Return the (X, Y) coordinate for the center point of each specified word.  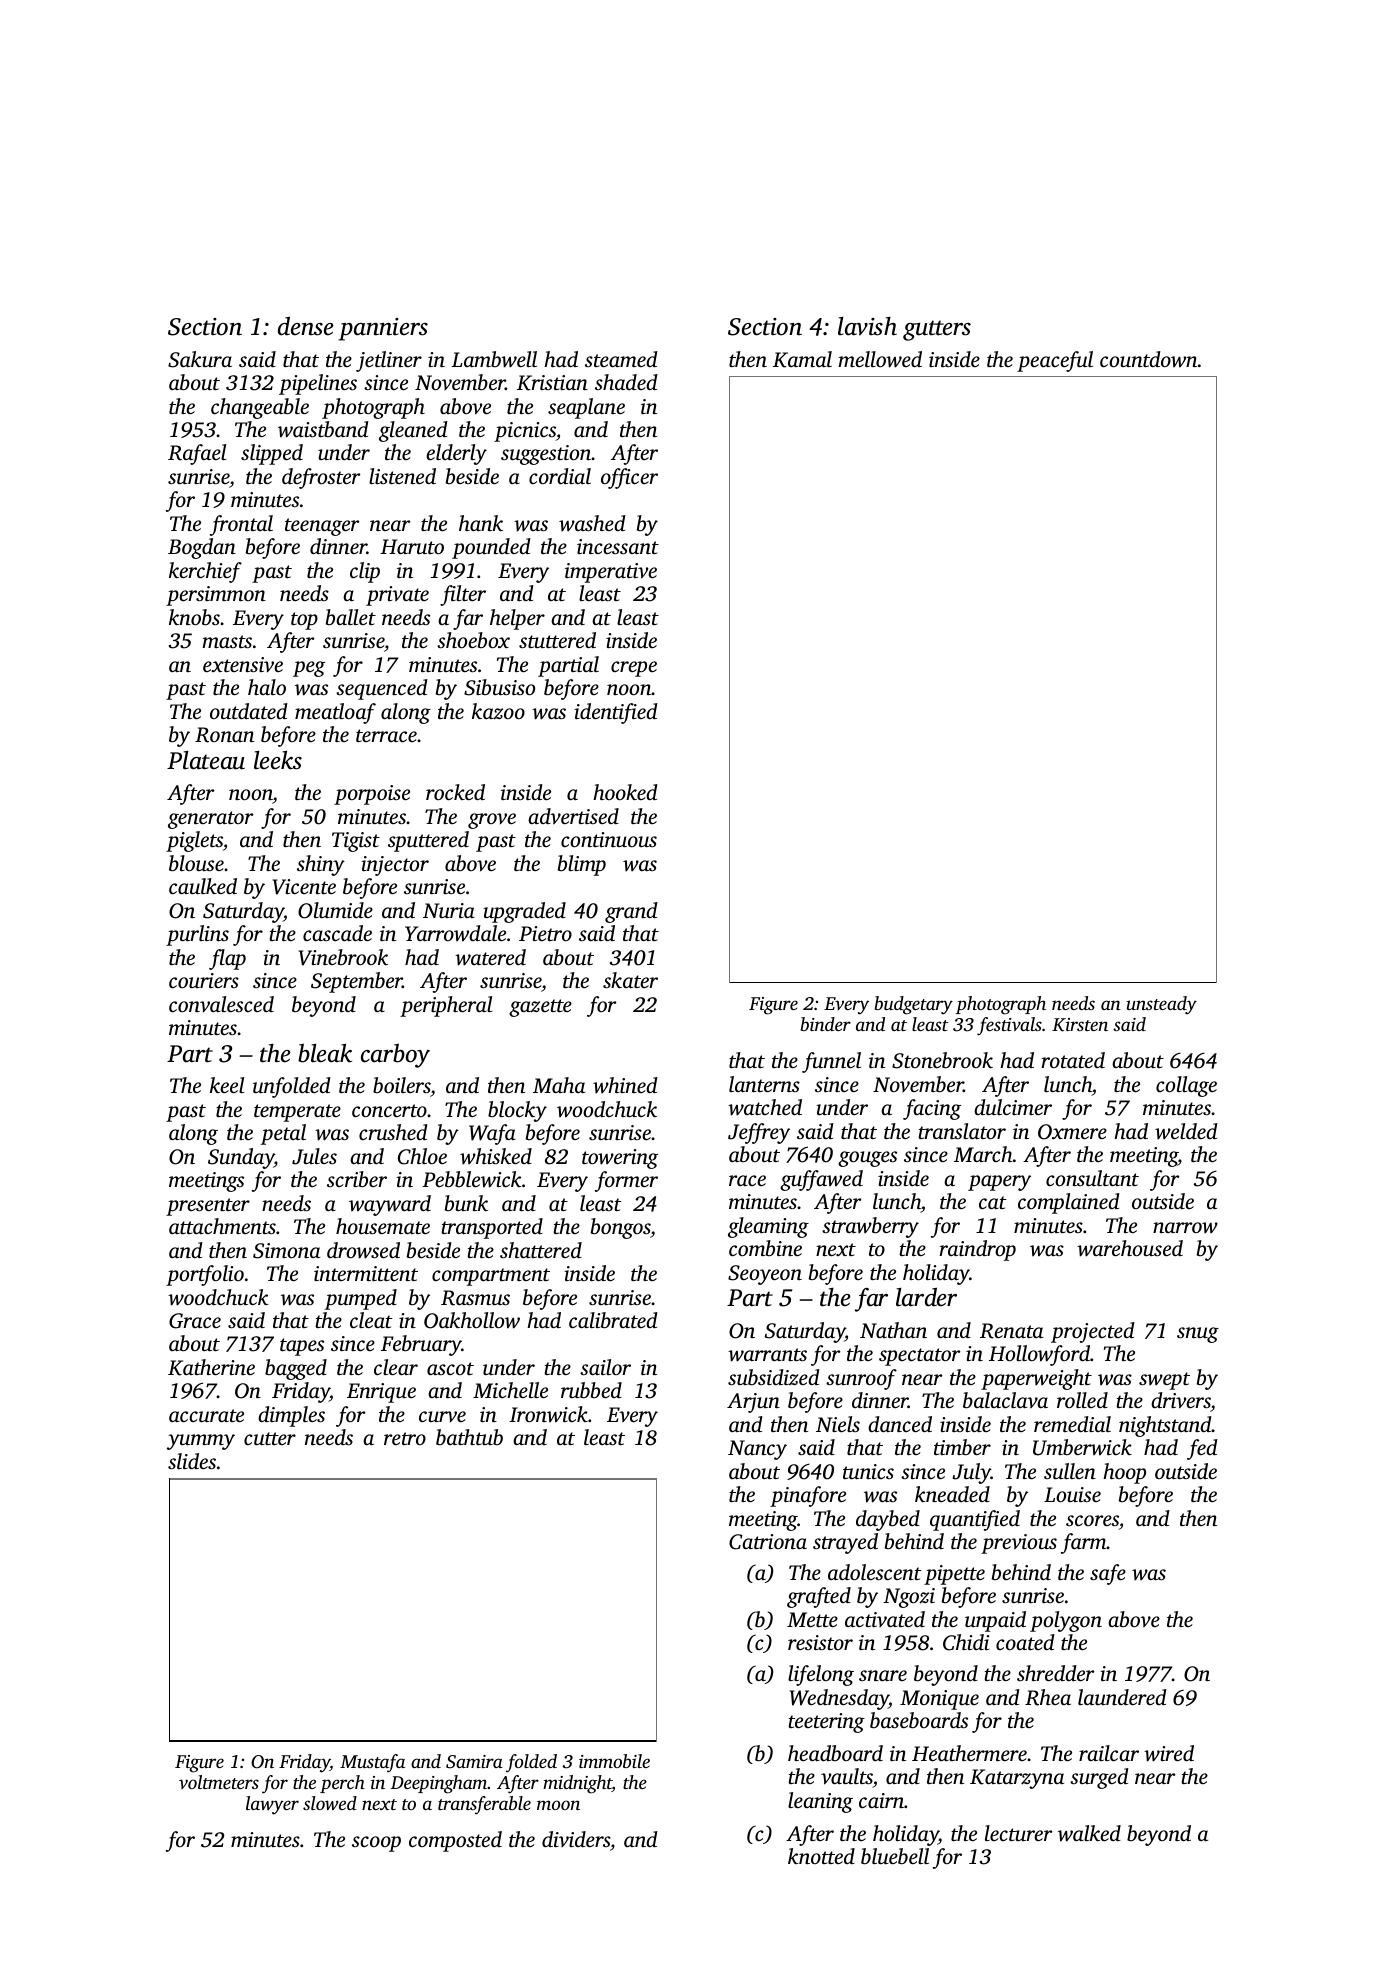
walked (1089, 1833)
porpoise (372, 795)
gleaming (768, 1227)
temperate (297, 1113)
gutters (937, 330)
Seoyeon (765, 1275)
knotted (821, 1856)
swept (1164, 1381)
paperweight (1036, 1379)
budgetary (913, 1005)
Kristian (552, 383)
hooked (625, 792)
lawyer (272, 1805)
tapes (302, 1347)
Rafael (197, 454)
